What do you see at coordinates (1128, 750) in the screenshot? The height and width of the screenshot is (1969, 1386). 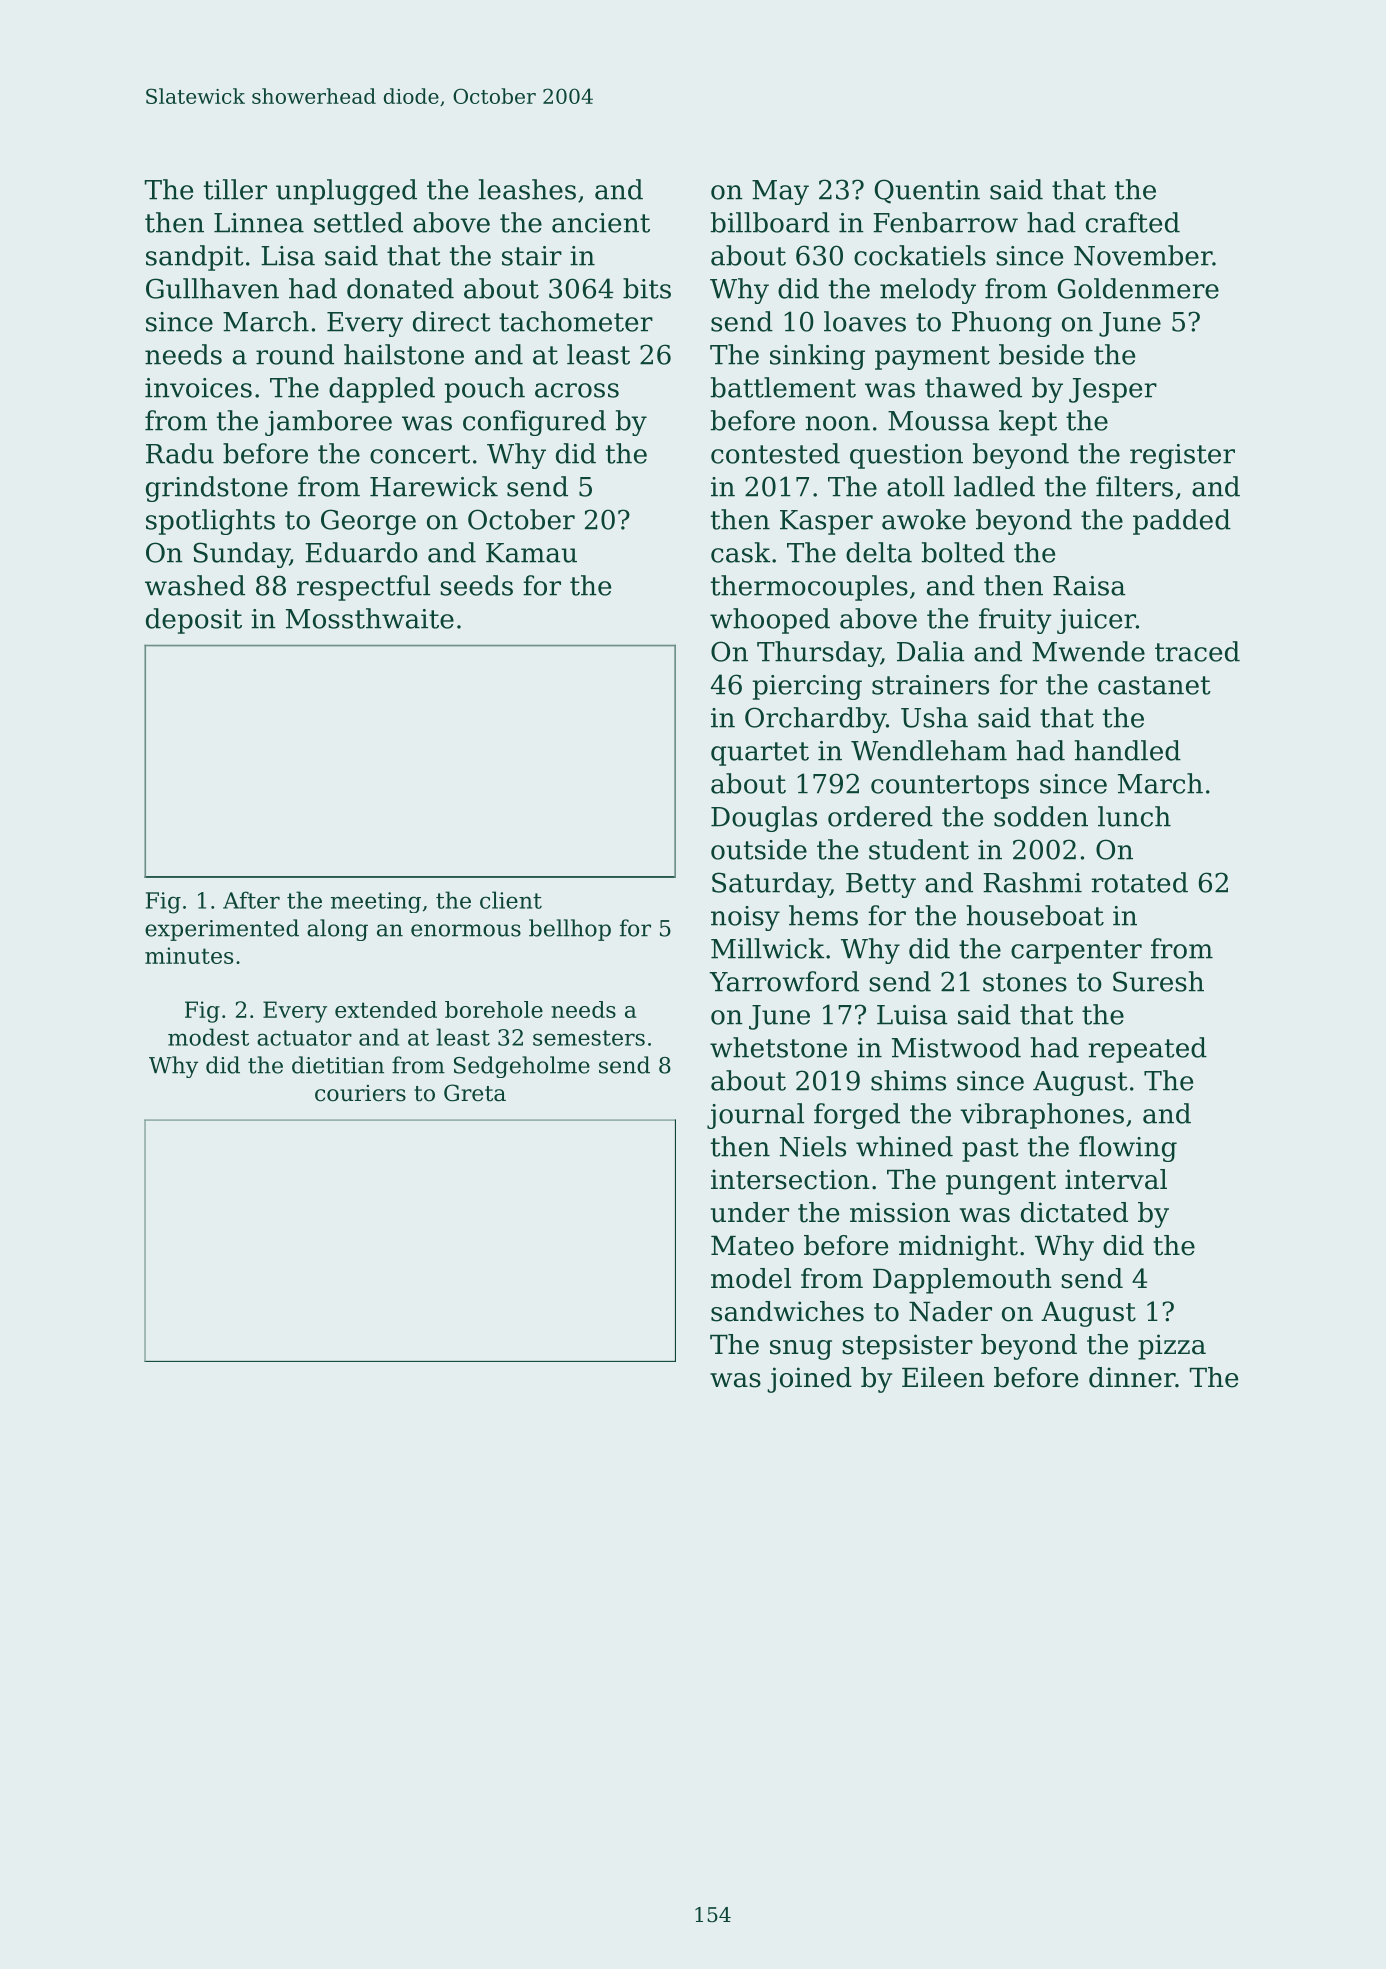 I see `handled` at bounding box center [1128, 750].
